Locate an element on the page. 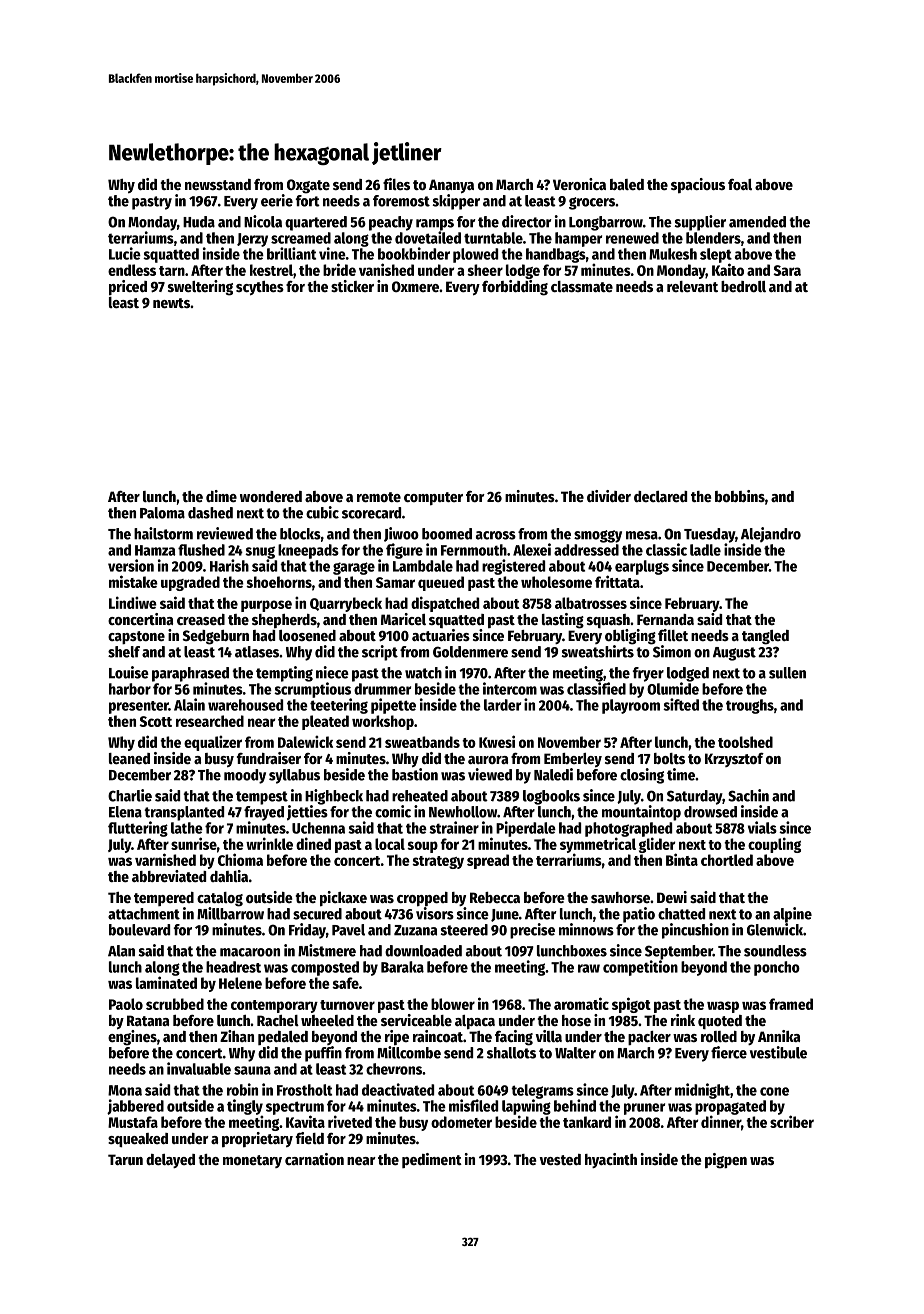 Image resolution: width=924 pixels, height=1314 pixels. Veronica is located at coordinates (579, 184).
